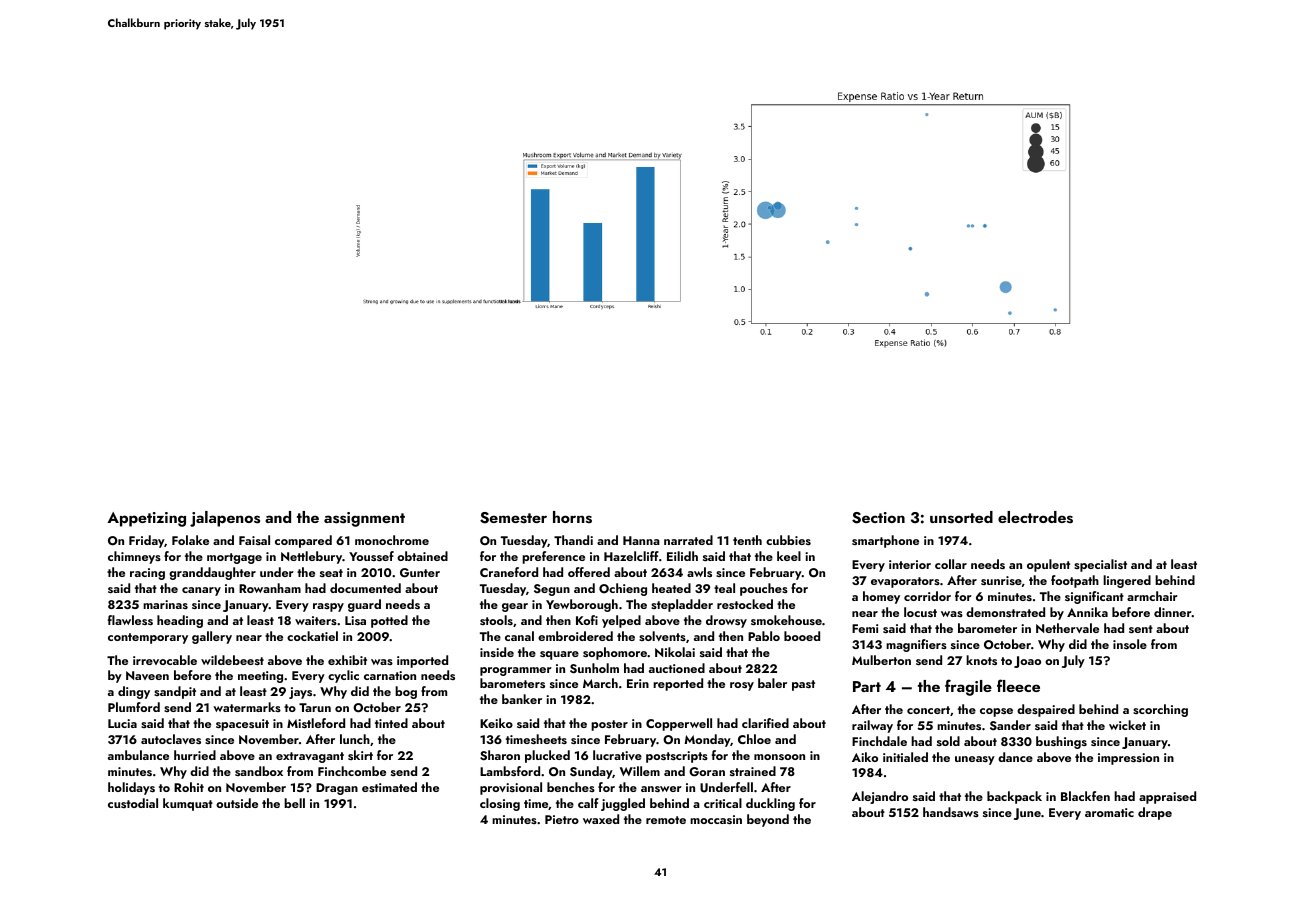 Image resolution: width=1308 pixels, height=924 pixels. Describe the element at coordinates (1005, 612) in the page. I see `demonstrated` at that location.
